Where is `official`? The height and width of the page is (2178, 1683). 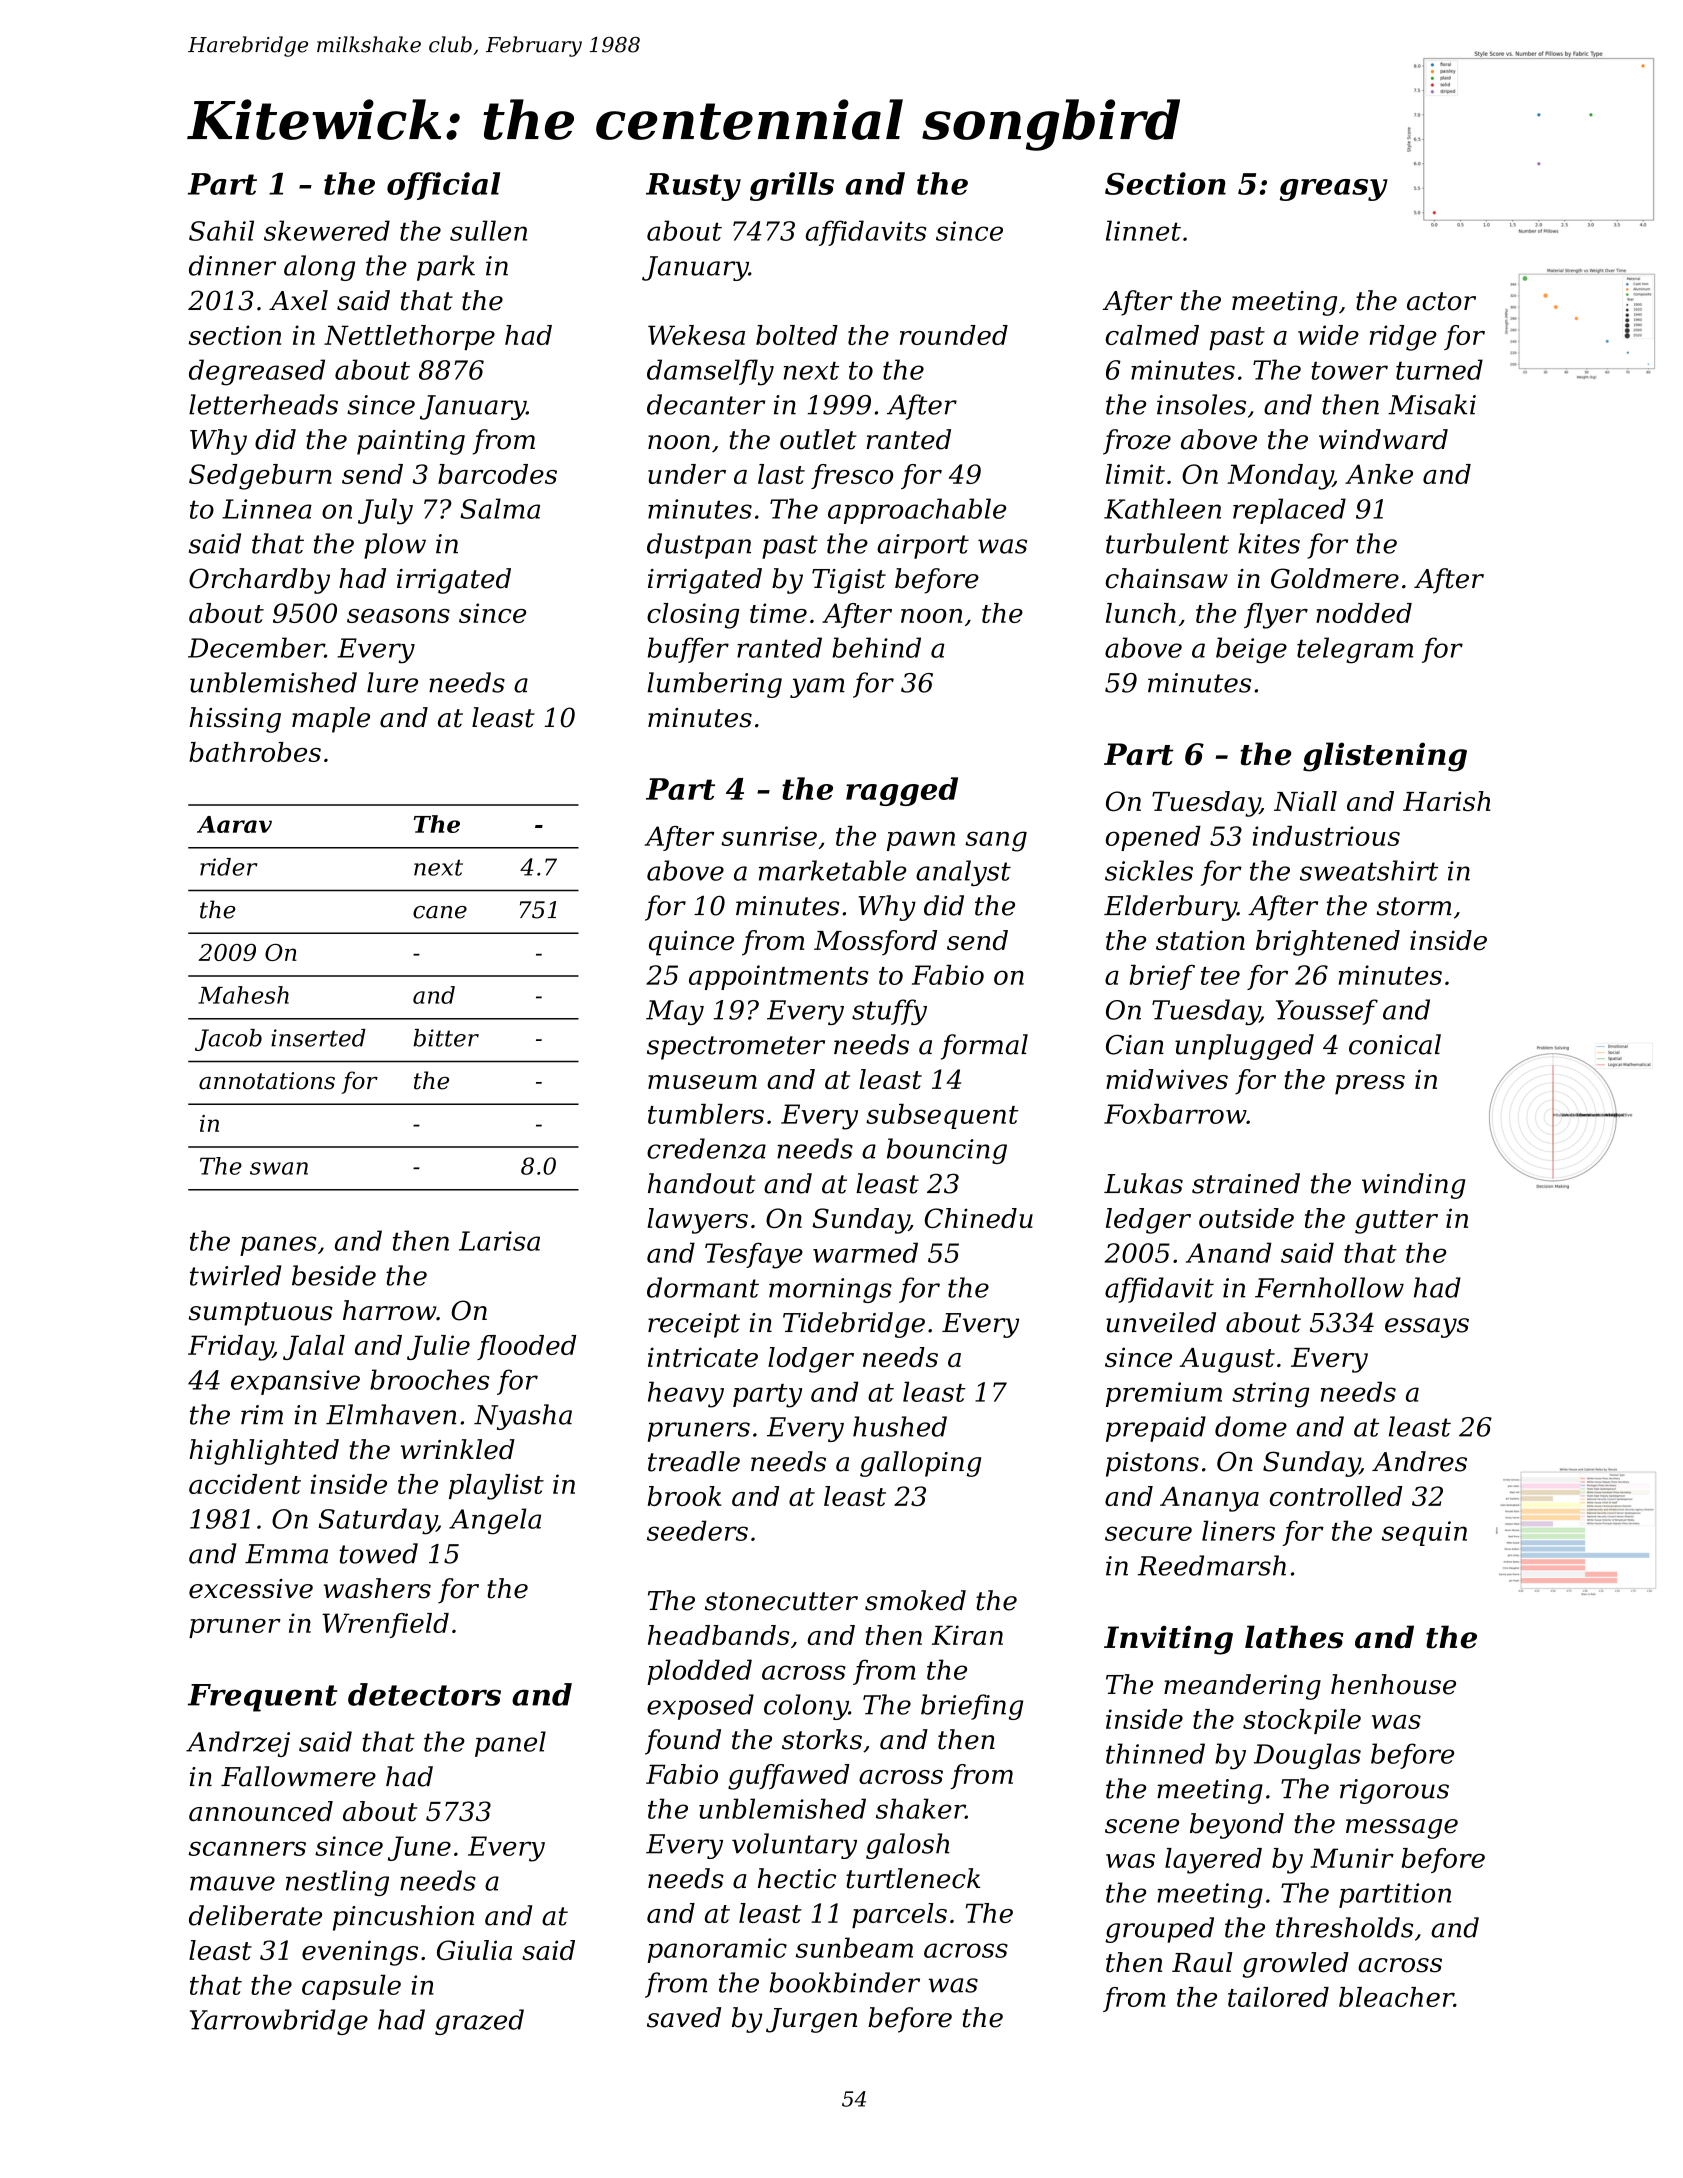
official is located at coordinates (443, 186).
